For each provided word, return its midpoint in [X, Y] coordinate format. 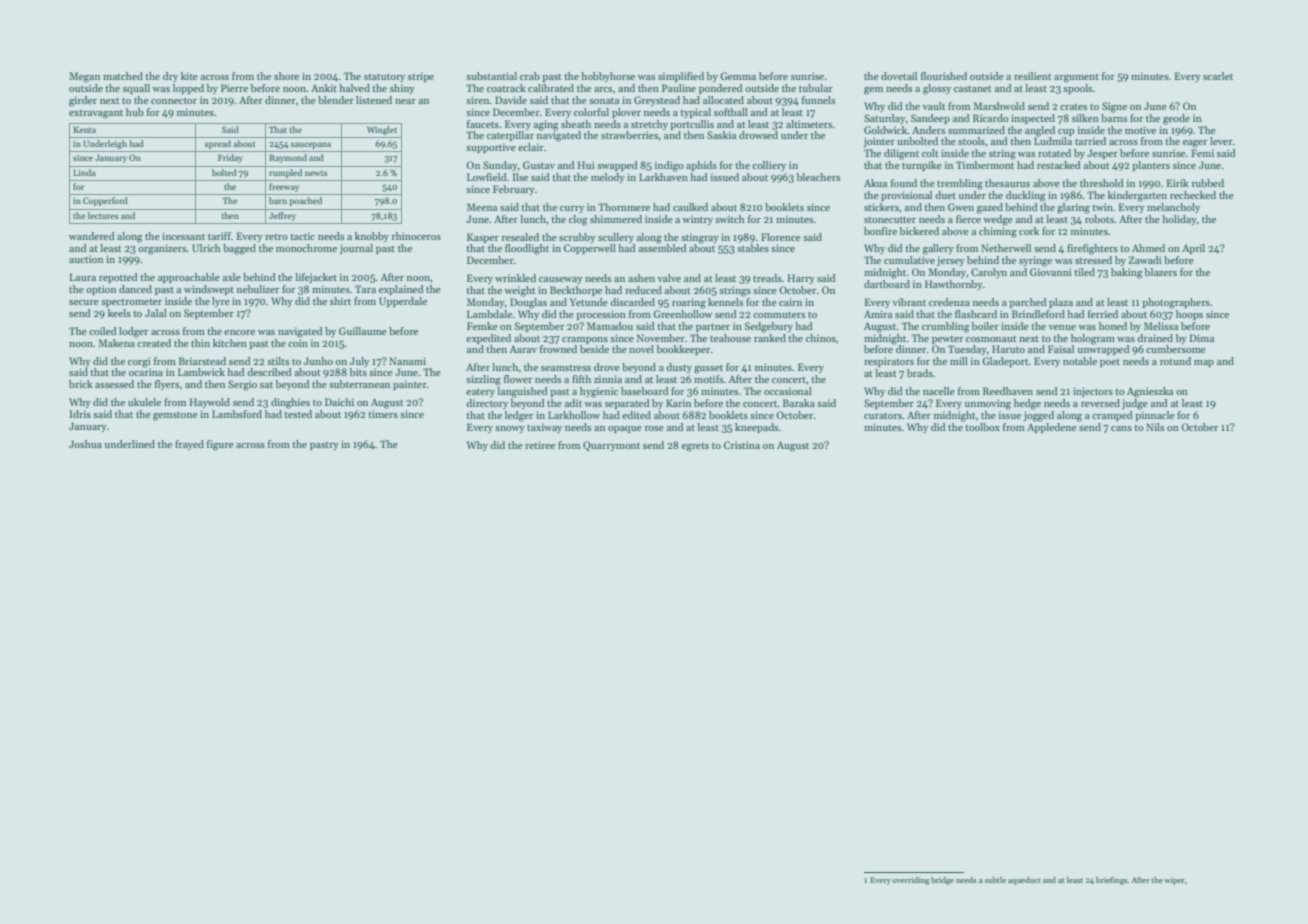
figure [220, 445]
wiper [1174, 881]
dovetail [899, 76]
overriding [911, 881]
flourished [944, 76]
